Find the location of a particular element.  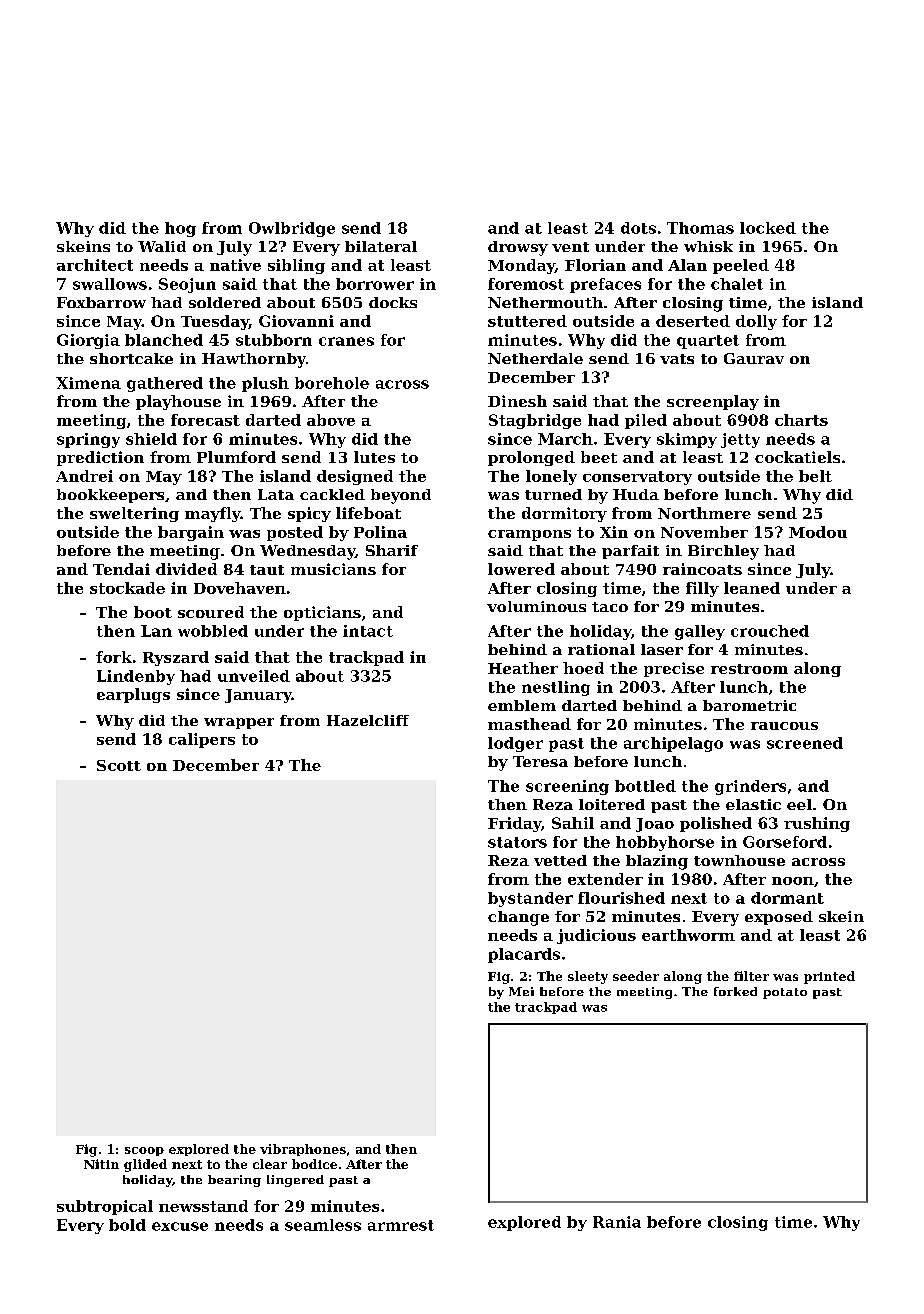

calipers is located at coordinates (202, 740).
